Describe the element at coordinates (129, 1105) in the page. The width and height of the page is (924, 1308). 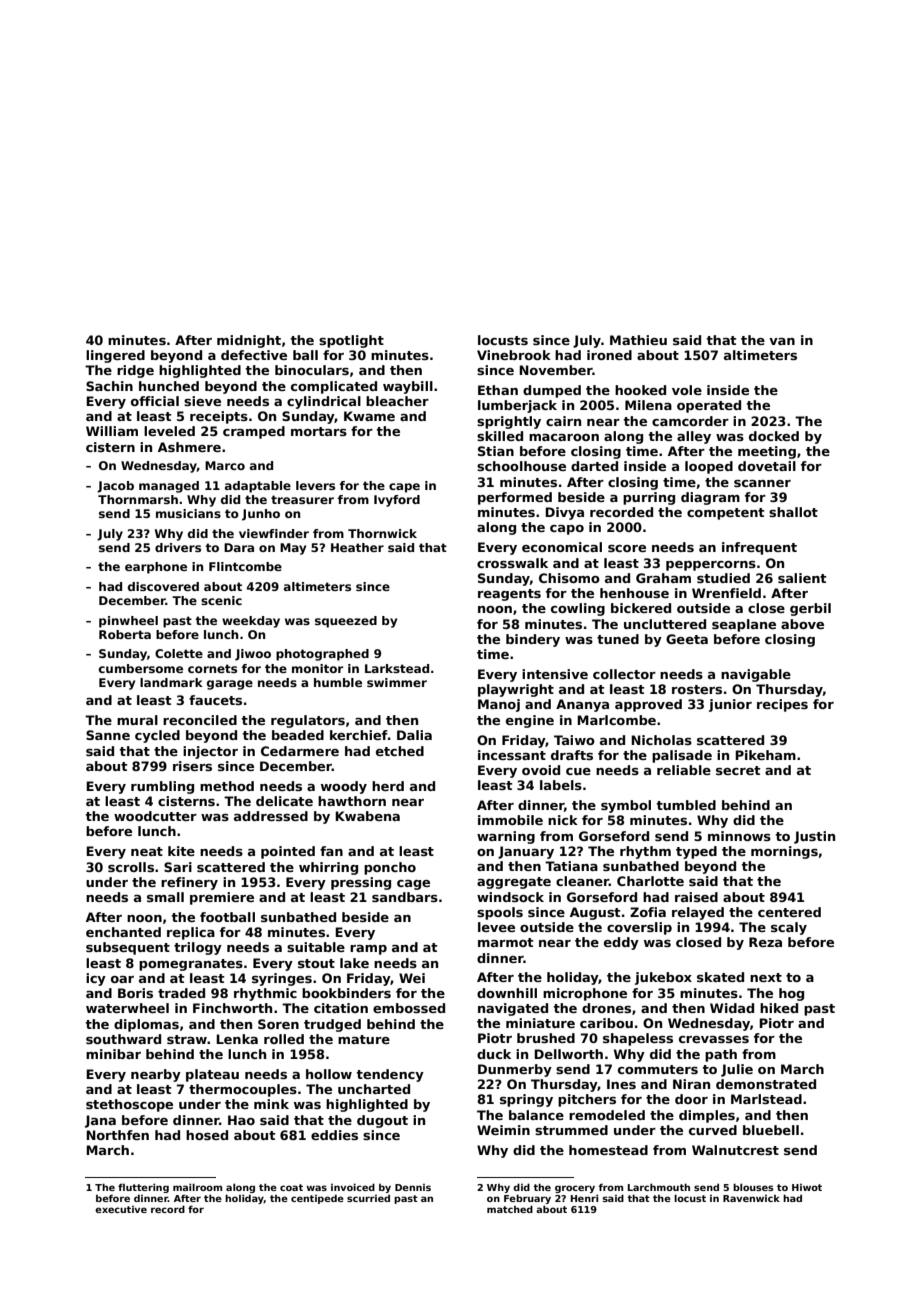
I see `stethoscope` at that location.
